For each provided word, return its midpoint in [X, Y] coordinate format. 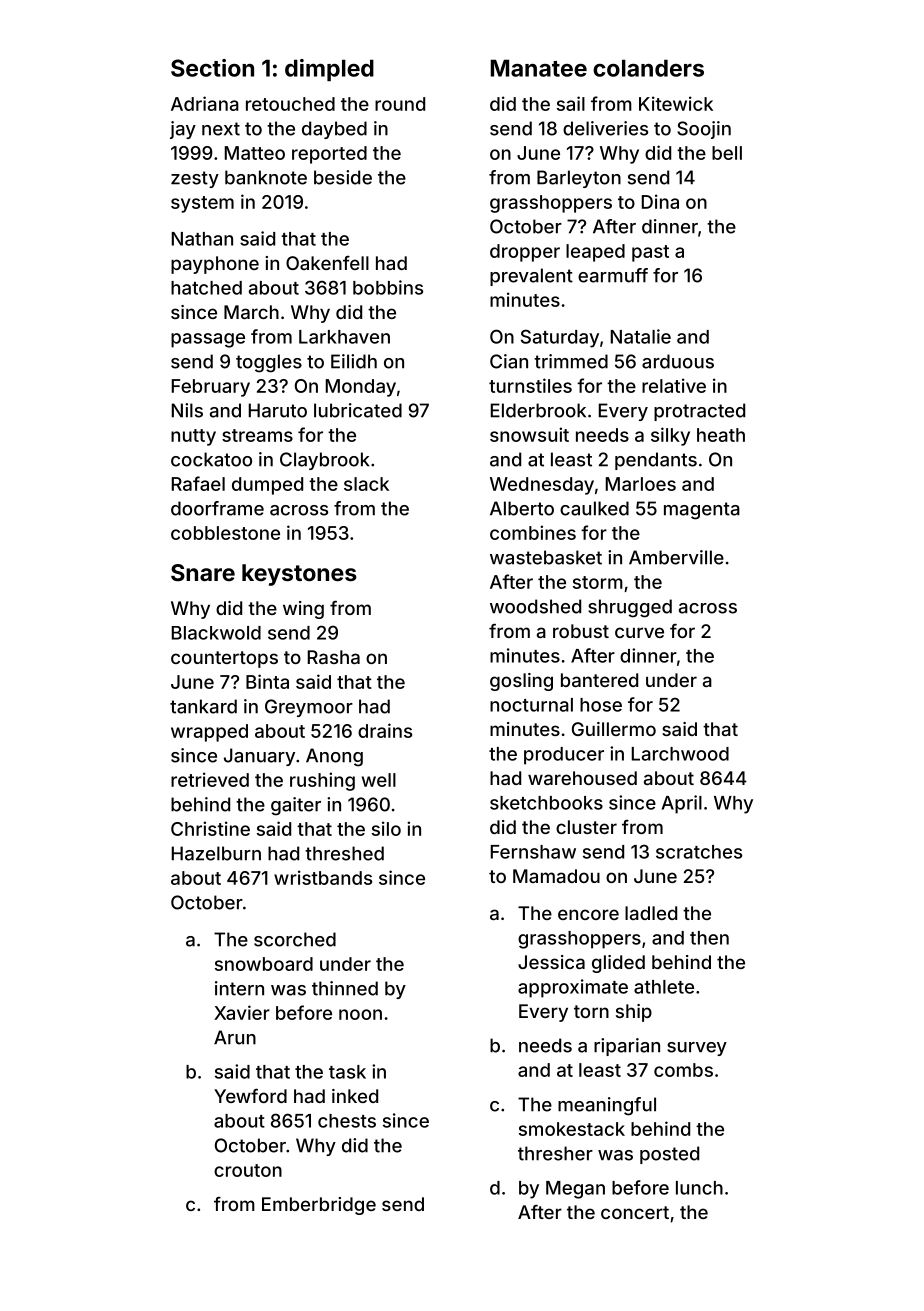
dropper [525, 253]
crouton [248, 1170]
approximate [573, 988]
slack [366, 484]
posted [669, 1155]
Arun [235, 1037]
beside [343, 177]
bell [727, 153]
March [251, 312]
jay [183, 130]
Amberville [676, 557]
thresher [555, 1153]
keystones [299, 575]
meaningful [607, 1106]
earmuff [613, 275]
